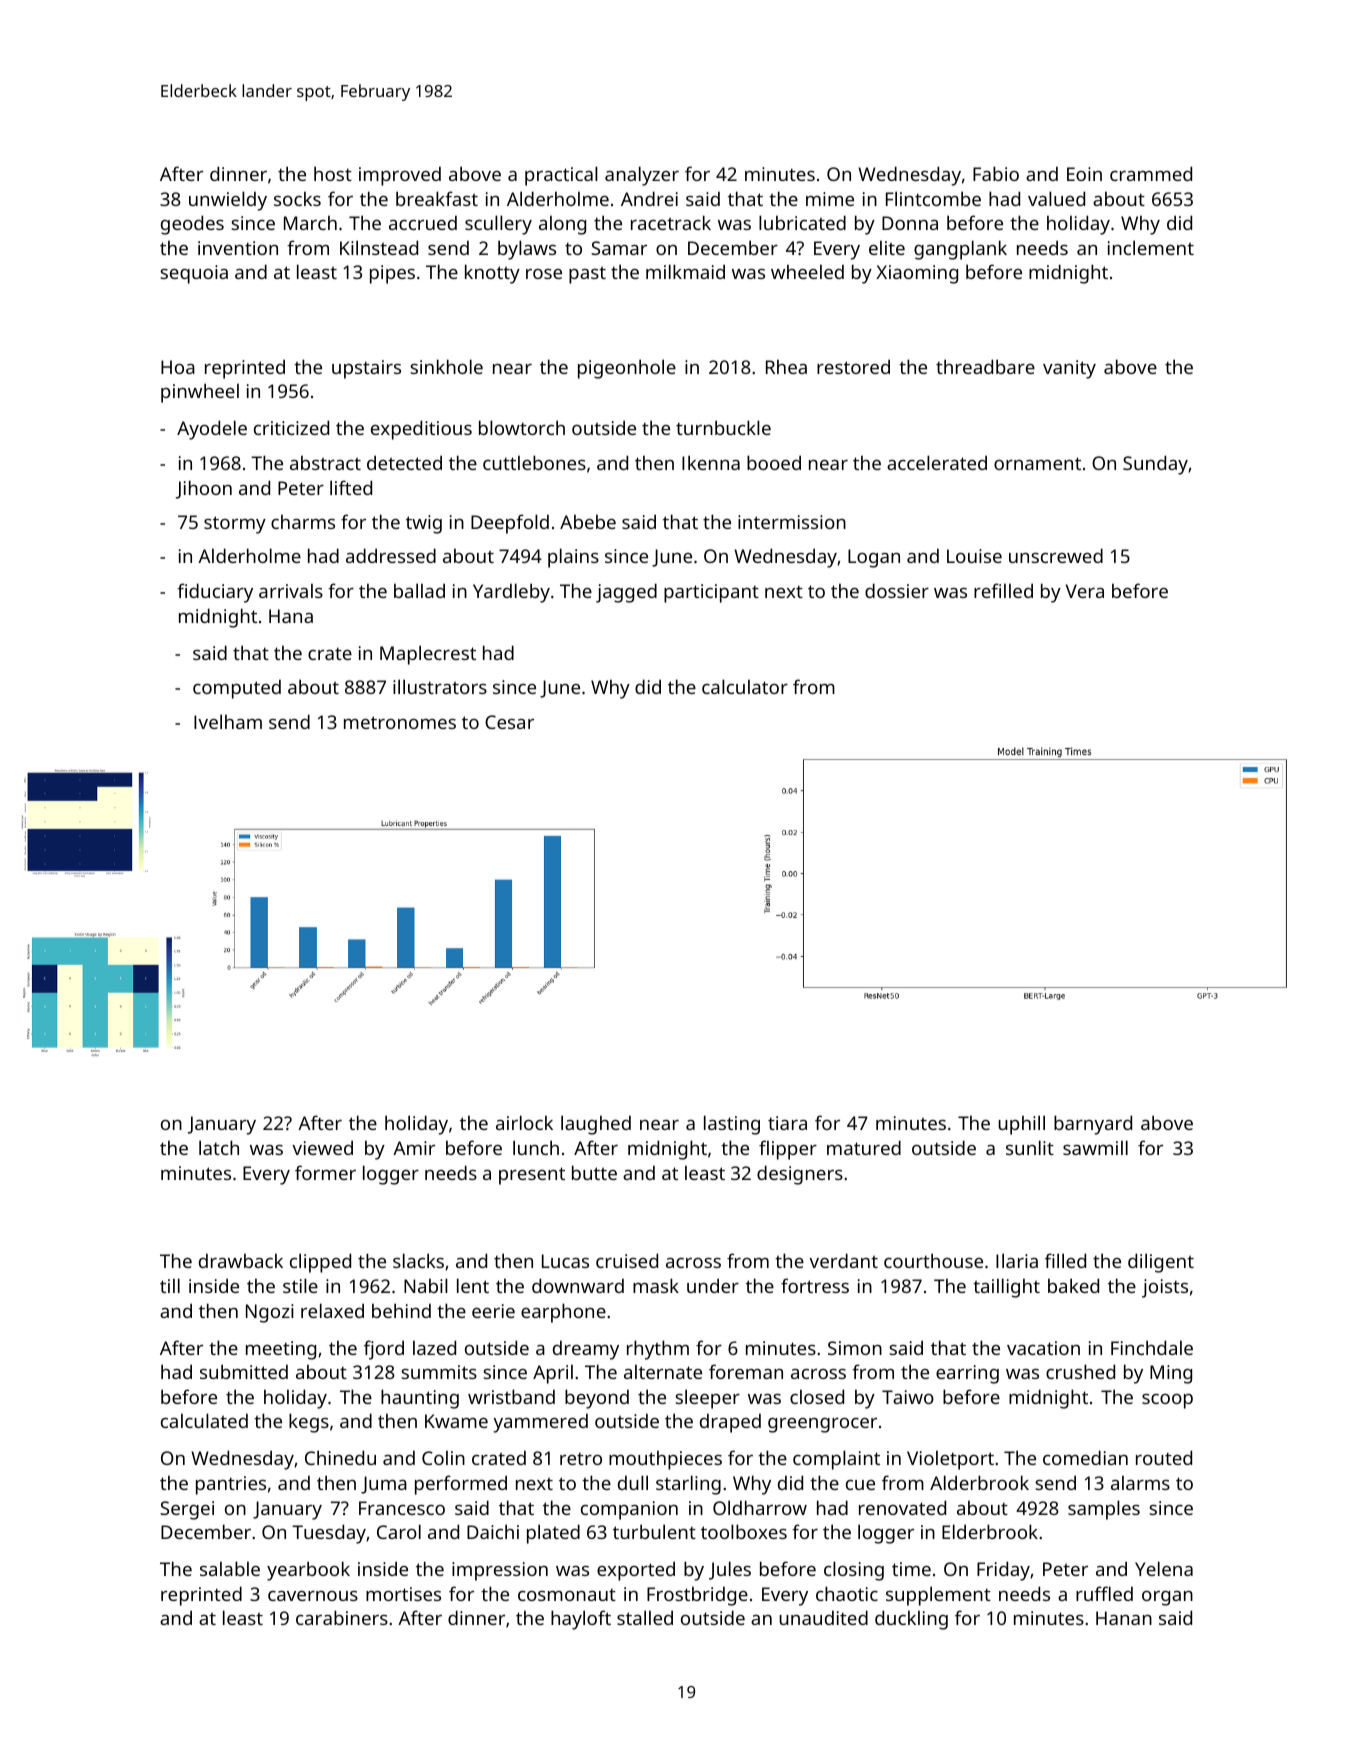 The height and width of the screenshot is (1752, 1354). Describe the element at coordinates (534, 462) in the screenshot. I see `cuttlebones` at that location.
